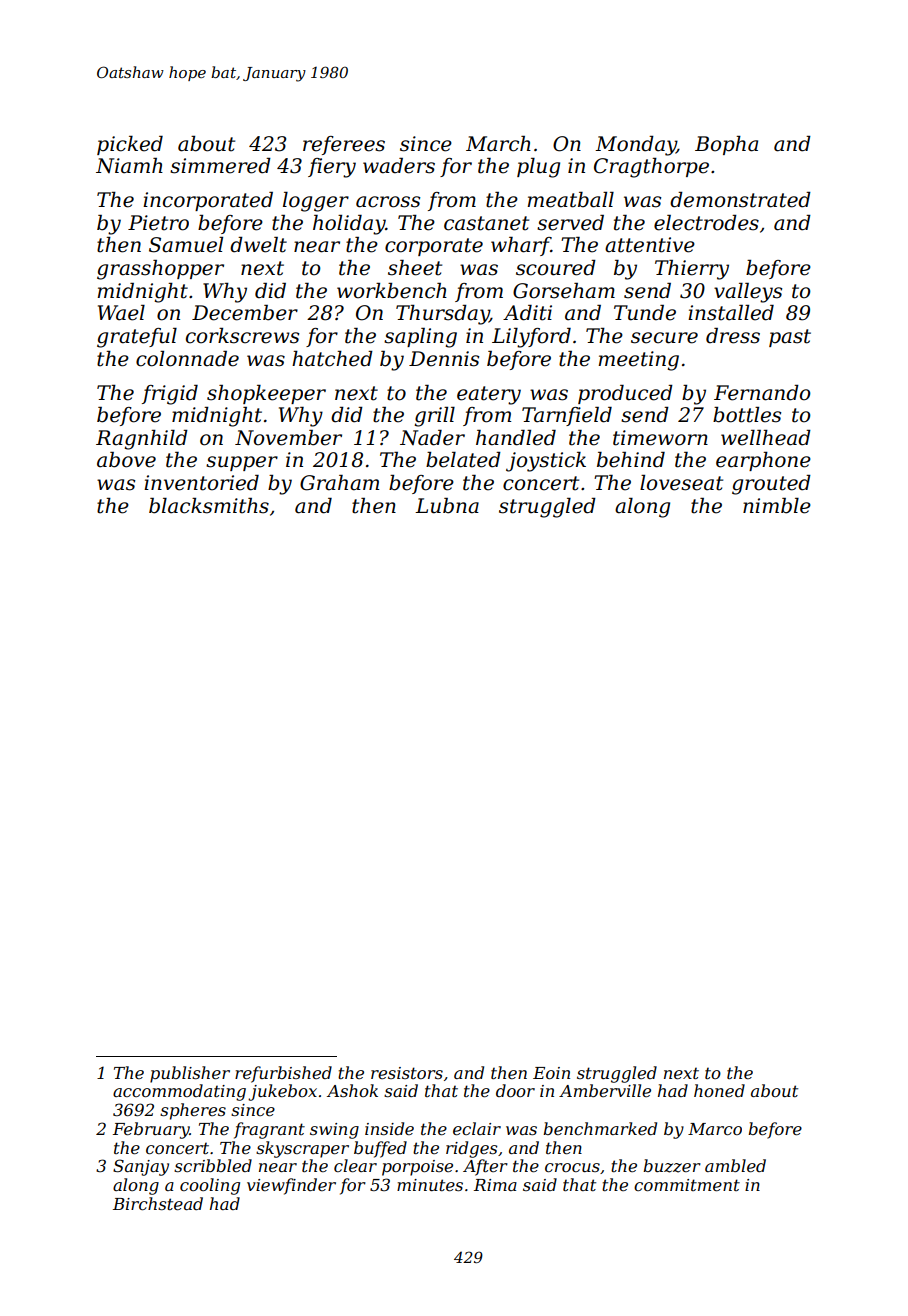  I want to click on bottles, so click(747, 415).
